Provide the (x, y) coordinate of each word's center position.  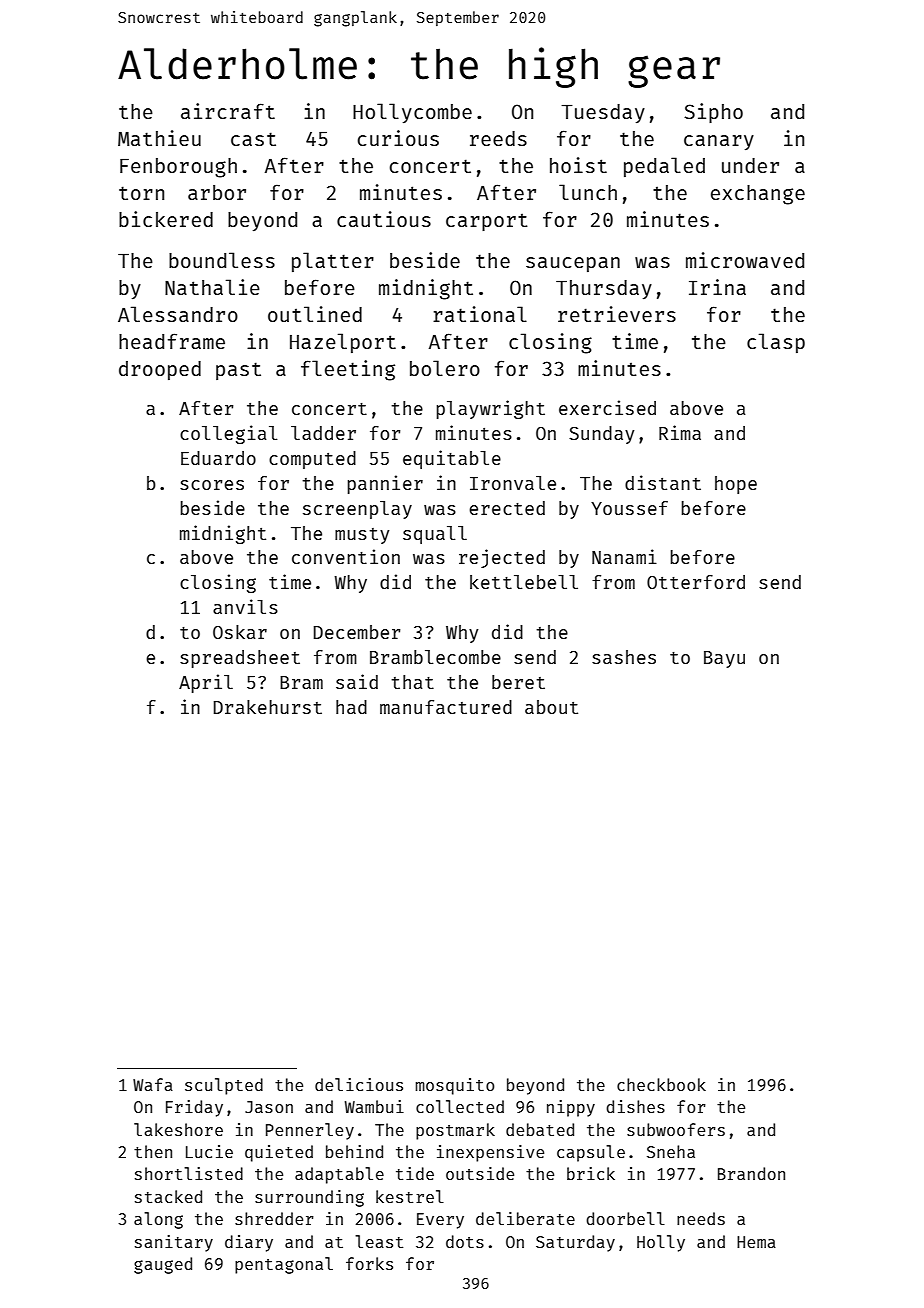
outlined (315, 314)
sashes (624, 657)
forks (369, 1263)
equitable (452, 459)
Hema (756, 1242)
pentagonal (284, 1265)
